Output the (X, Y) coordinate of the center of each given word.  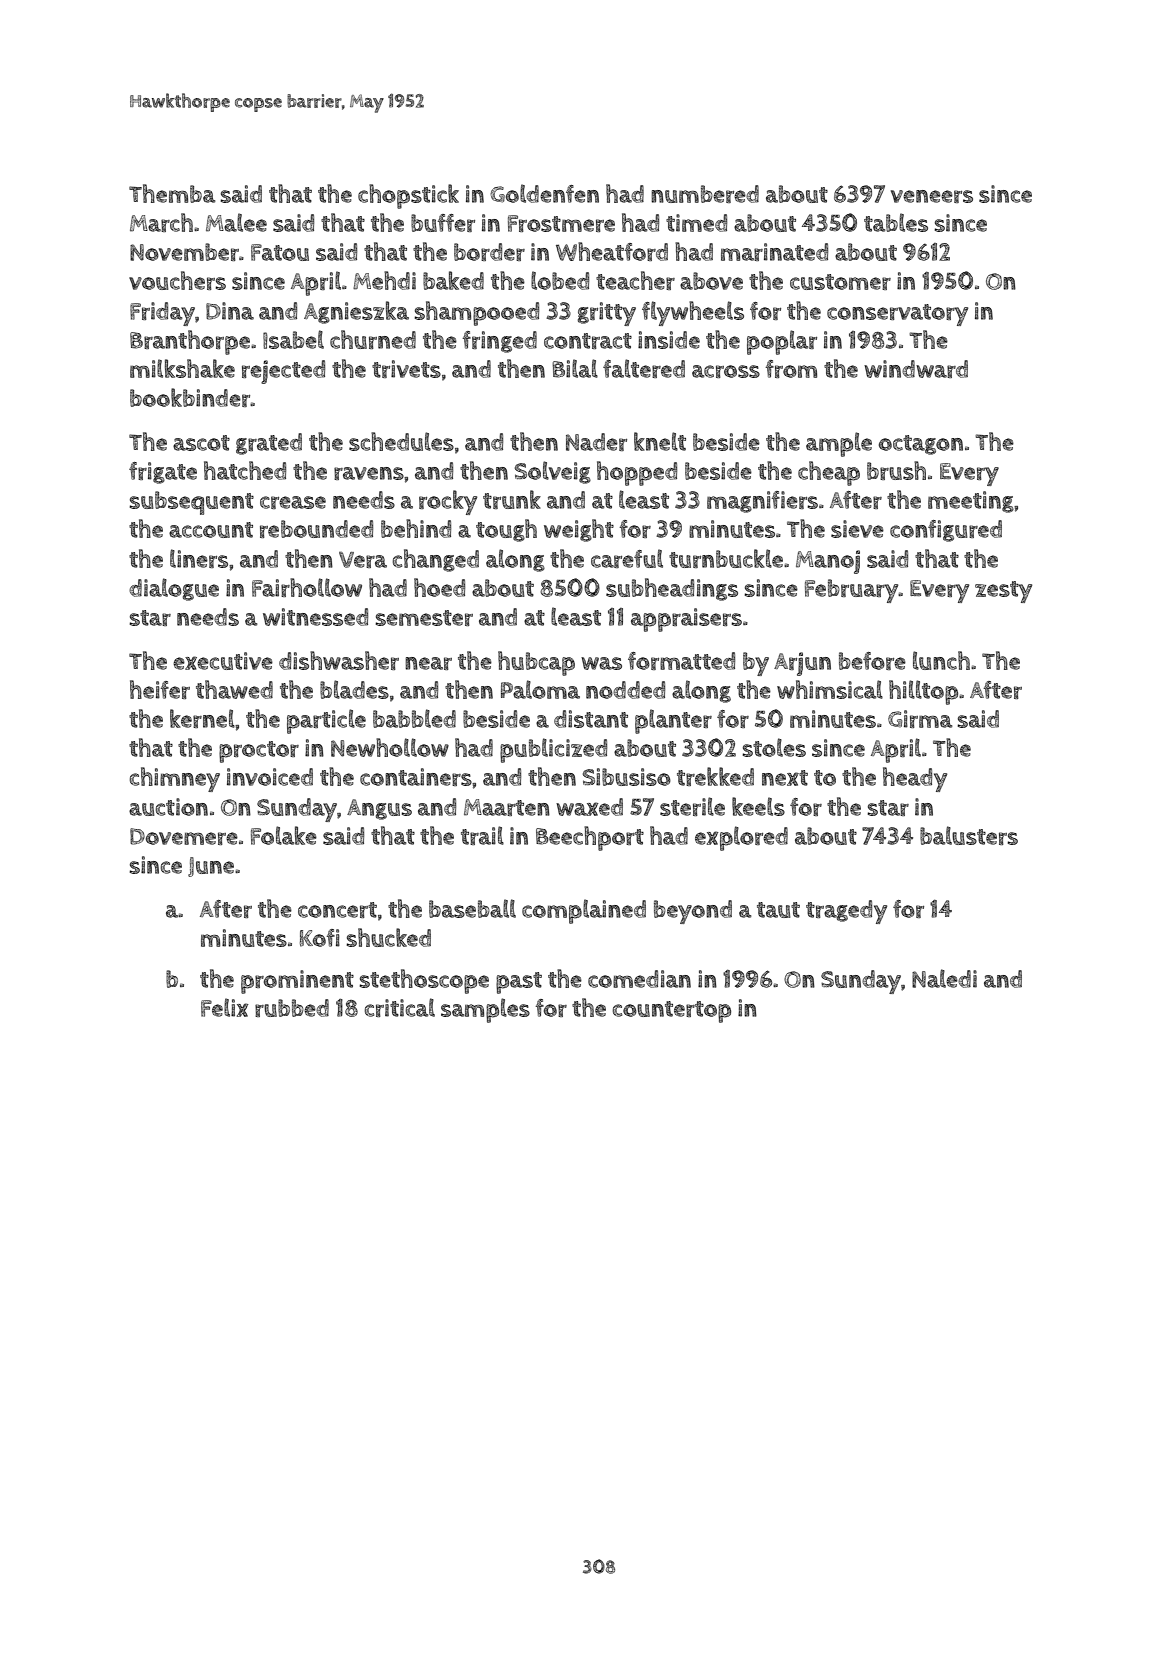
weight (579, 530)
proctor (259, 752)
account (211, 530)
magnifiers (762, 502)
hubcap (536, 663)
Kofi (320, 938)
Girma (920, 719)
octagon (921, 445)
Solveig (553, 472)
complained (584, 911)
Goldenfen (544, 193)
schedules (401, 441)
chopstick (408, 196)
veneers (932, 196)
